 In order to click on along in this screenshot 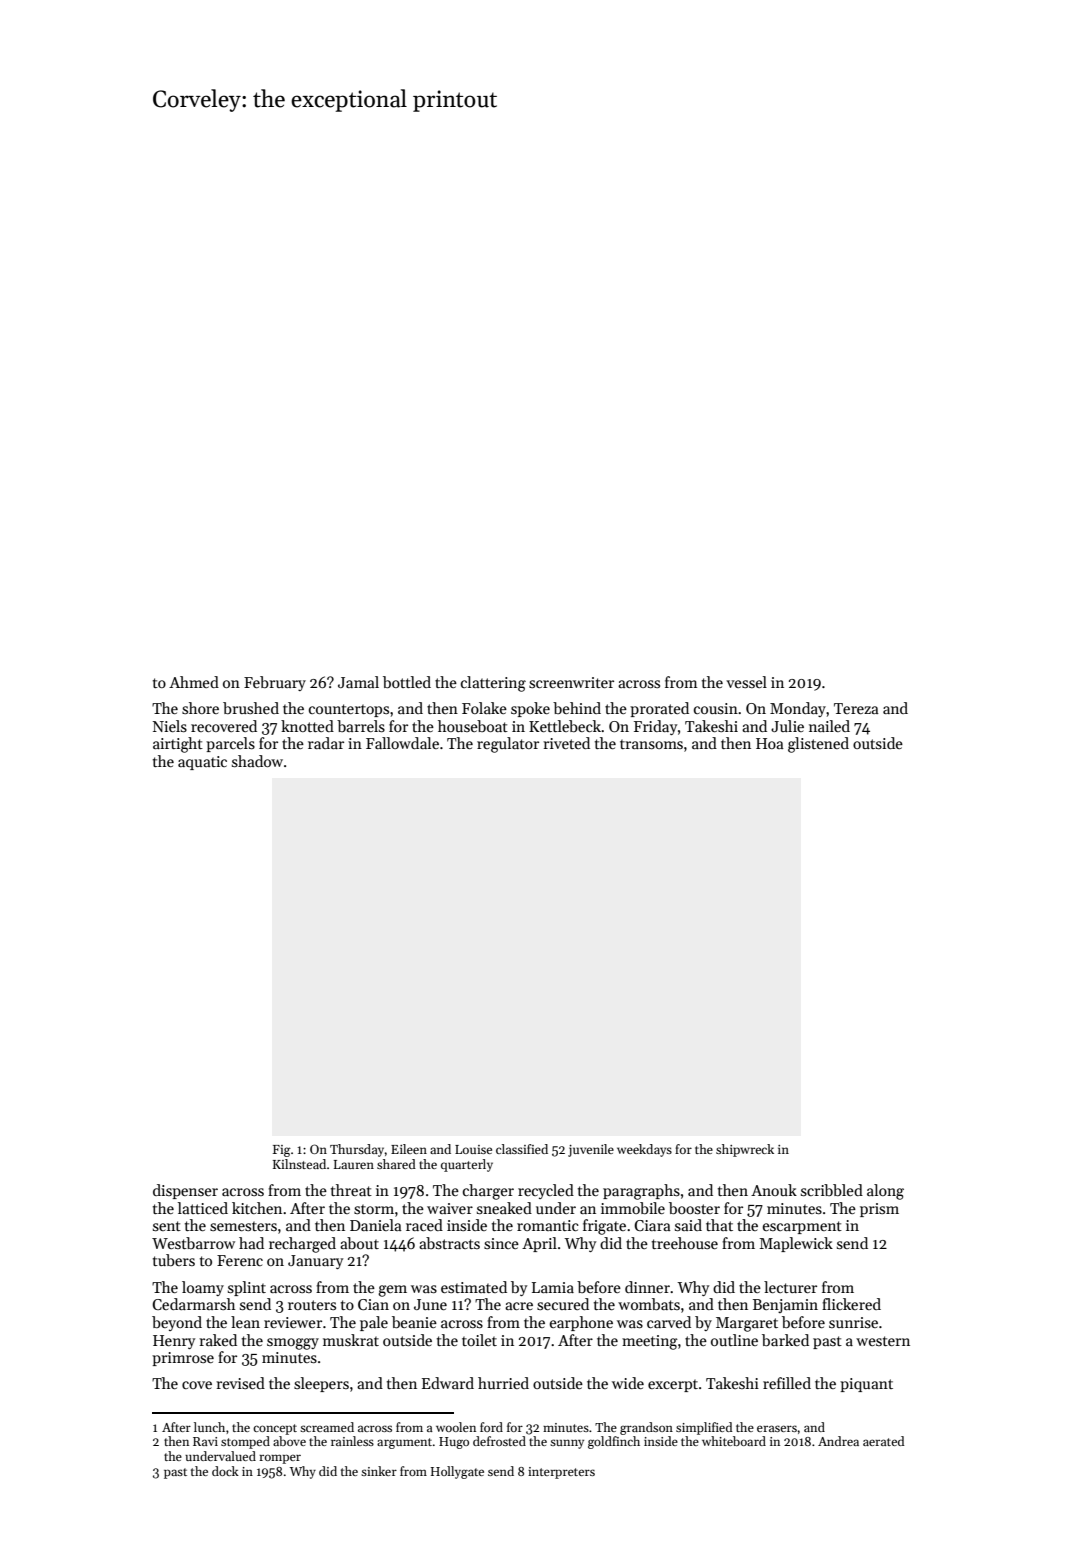, I will do `click(885, 1192)`.
